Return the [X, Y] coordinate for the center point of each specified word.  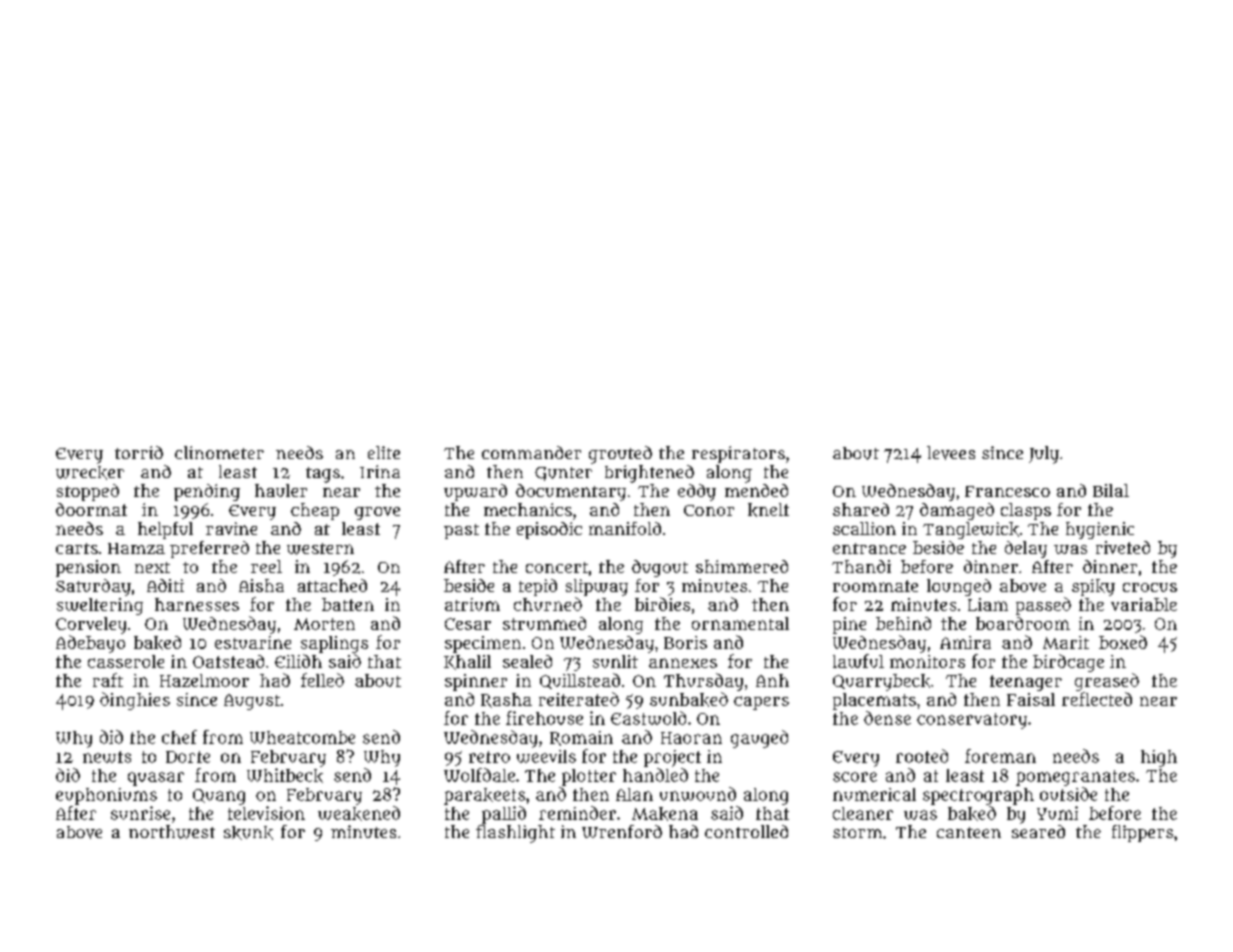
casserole [126, 661]
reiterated [579, 699]
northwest [172, 832]
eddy [697, 492]
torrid [139, 452]
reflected [1097, 699]
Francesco [1007, 491]
